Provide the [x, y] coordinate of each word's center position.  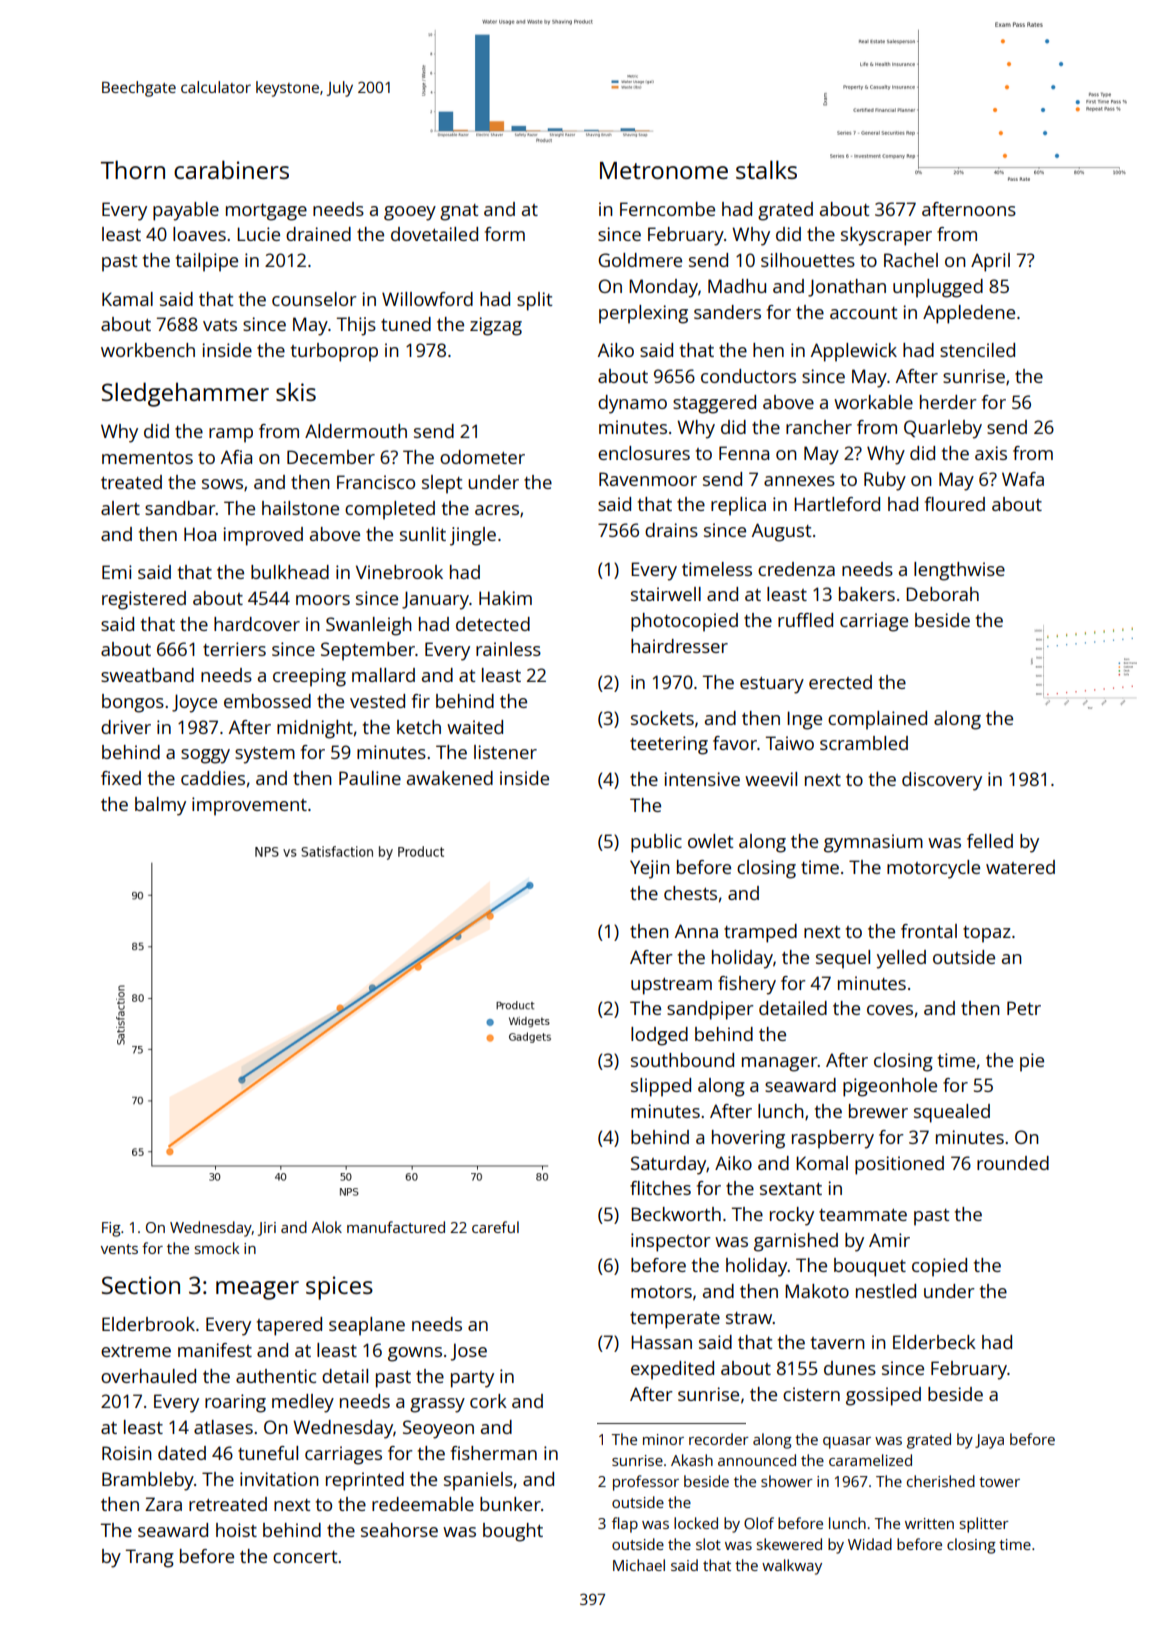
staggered [714, 404]
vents [119, 1249]
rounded [1013, 1163]
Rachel [911, 260]
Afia [236, 457]
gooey [410, 213]
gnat [459, 212]
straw [749, 1318]
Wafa [1023, 479]
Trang [149, 1558]
